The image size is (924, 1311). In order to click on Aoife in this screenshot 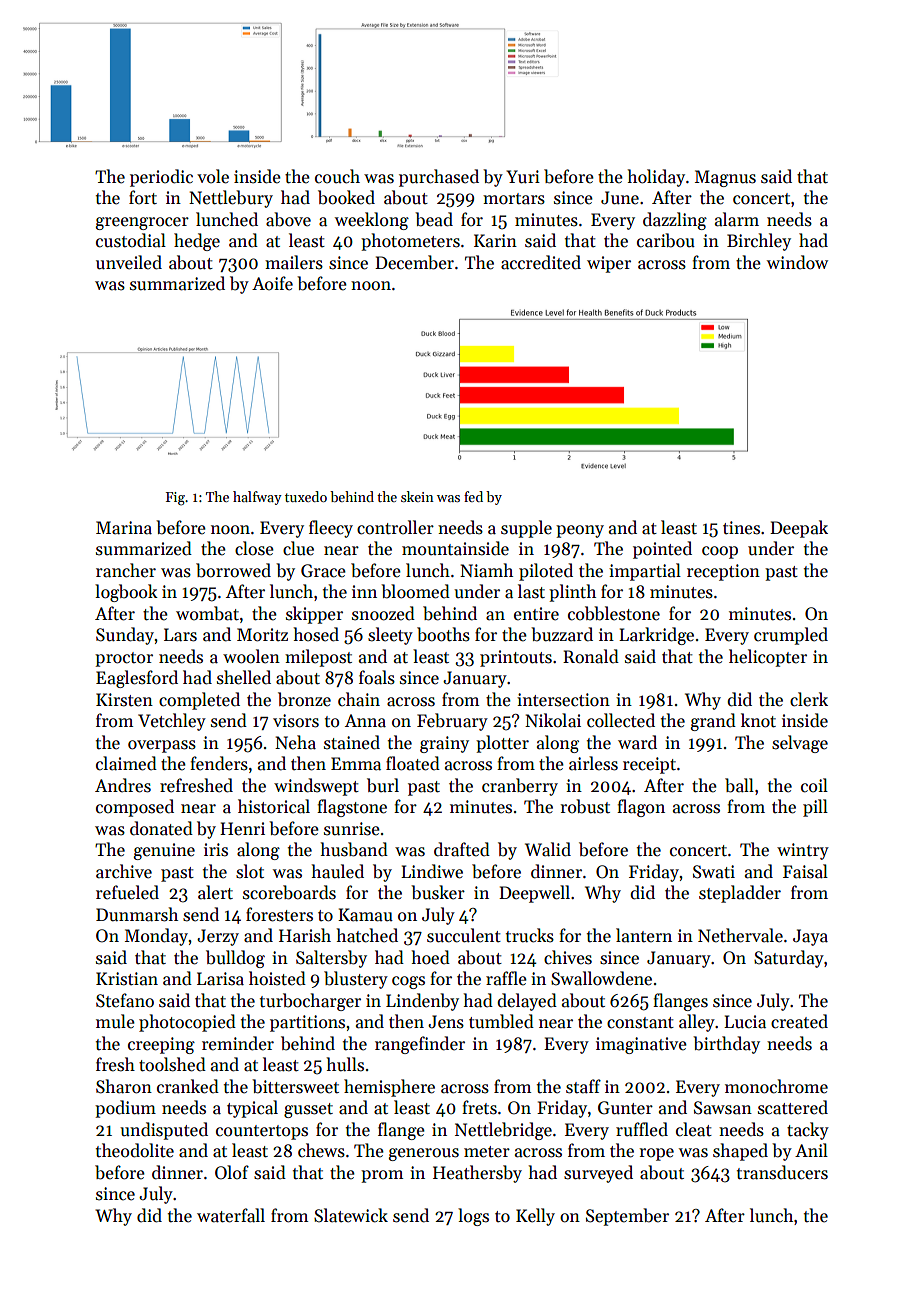, I will do `click(272, 283)`.
